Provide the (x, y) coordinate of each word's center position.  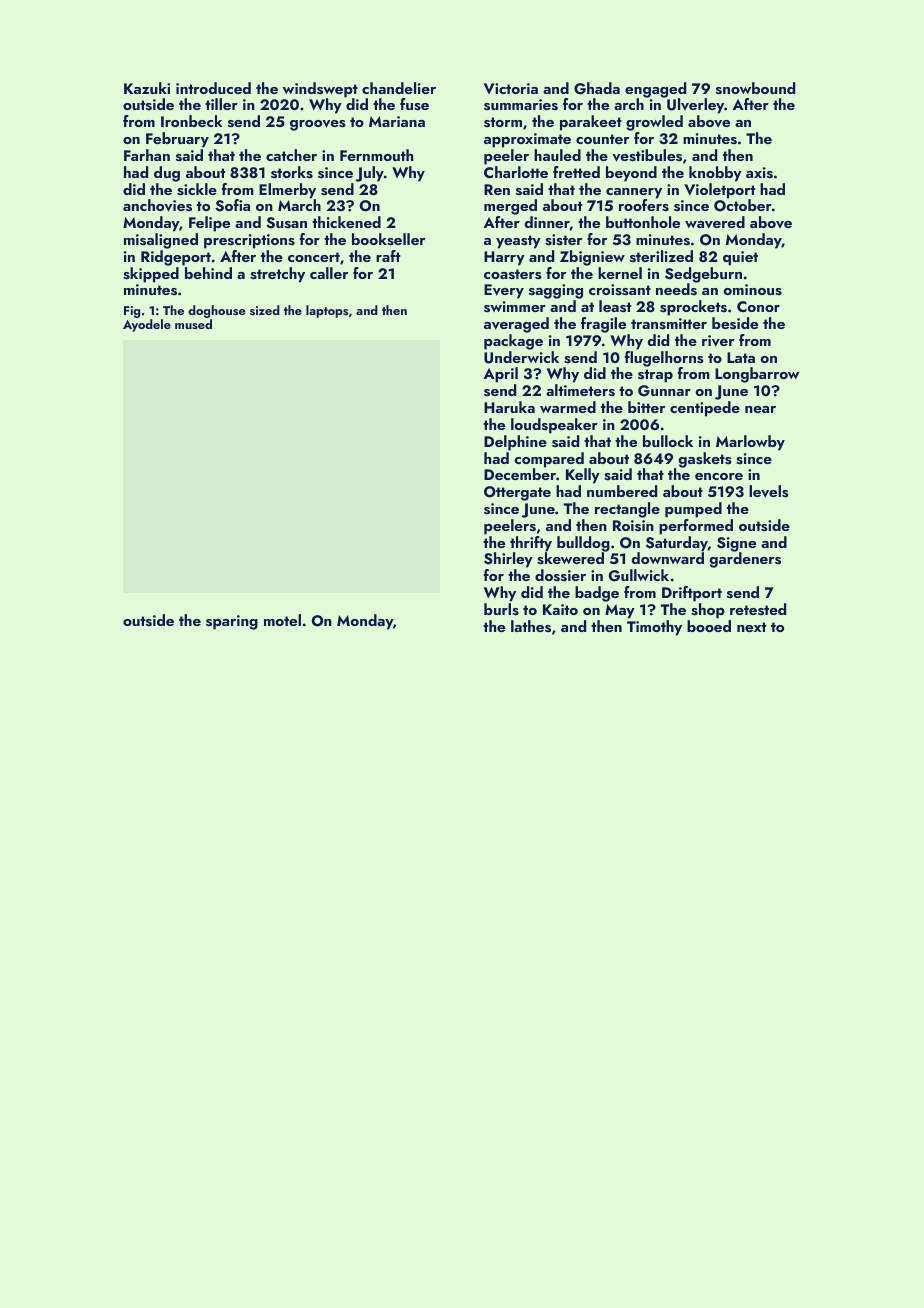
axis (759, 173)
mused (193, 324)
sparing (232, 622)
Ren (497, 189)
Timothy (654, 628)
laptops (327, 311)
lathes (531, 626)
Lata (741, 357)
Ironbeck (191, 121)
